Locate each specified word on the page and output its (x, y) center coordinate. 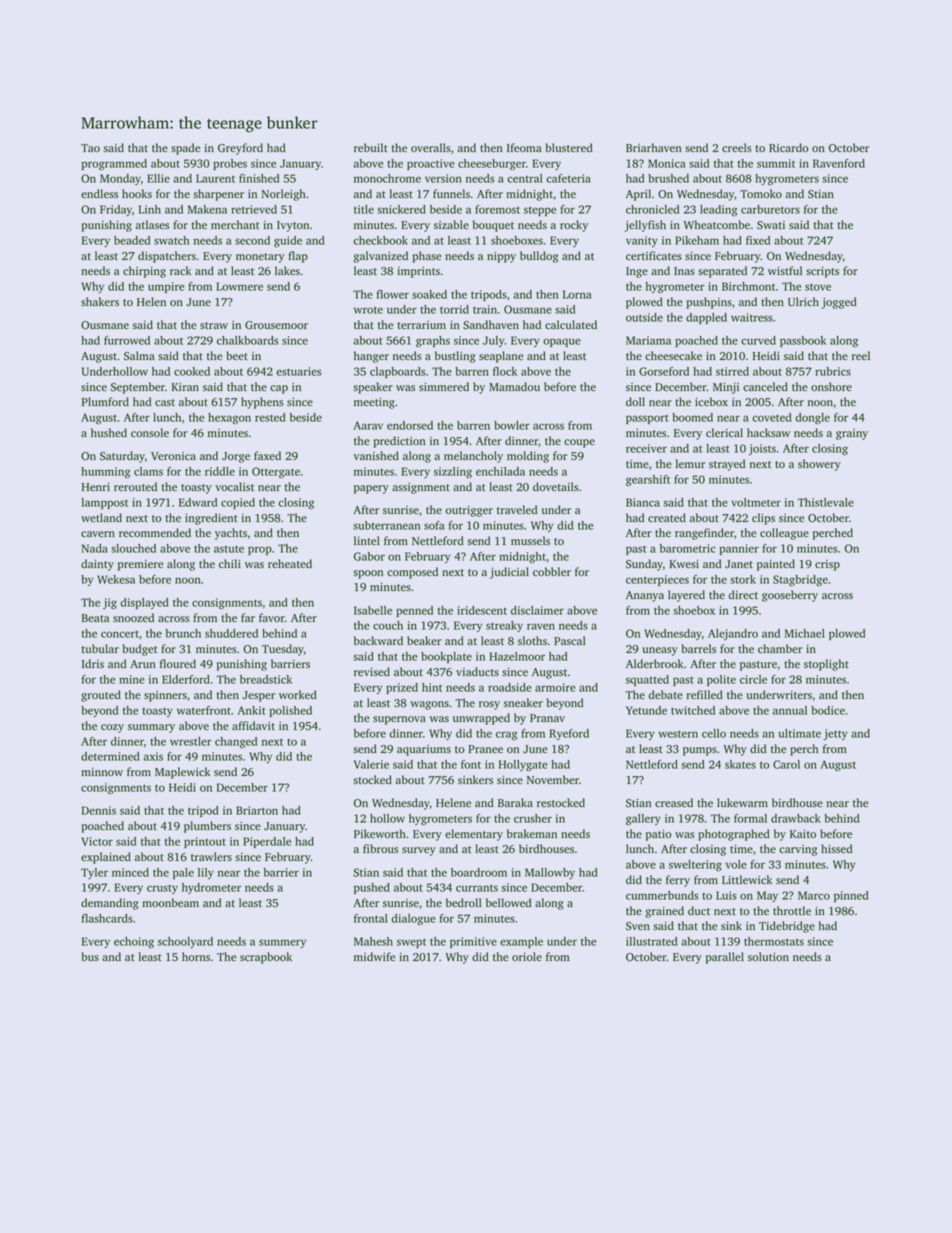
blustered (569, 147)
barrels (699, 648)
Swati (771, 225)
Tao (90, 148)
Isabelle (373, 610)
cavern (98, 534)
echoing (134, 942)
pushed (372, 888)
